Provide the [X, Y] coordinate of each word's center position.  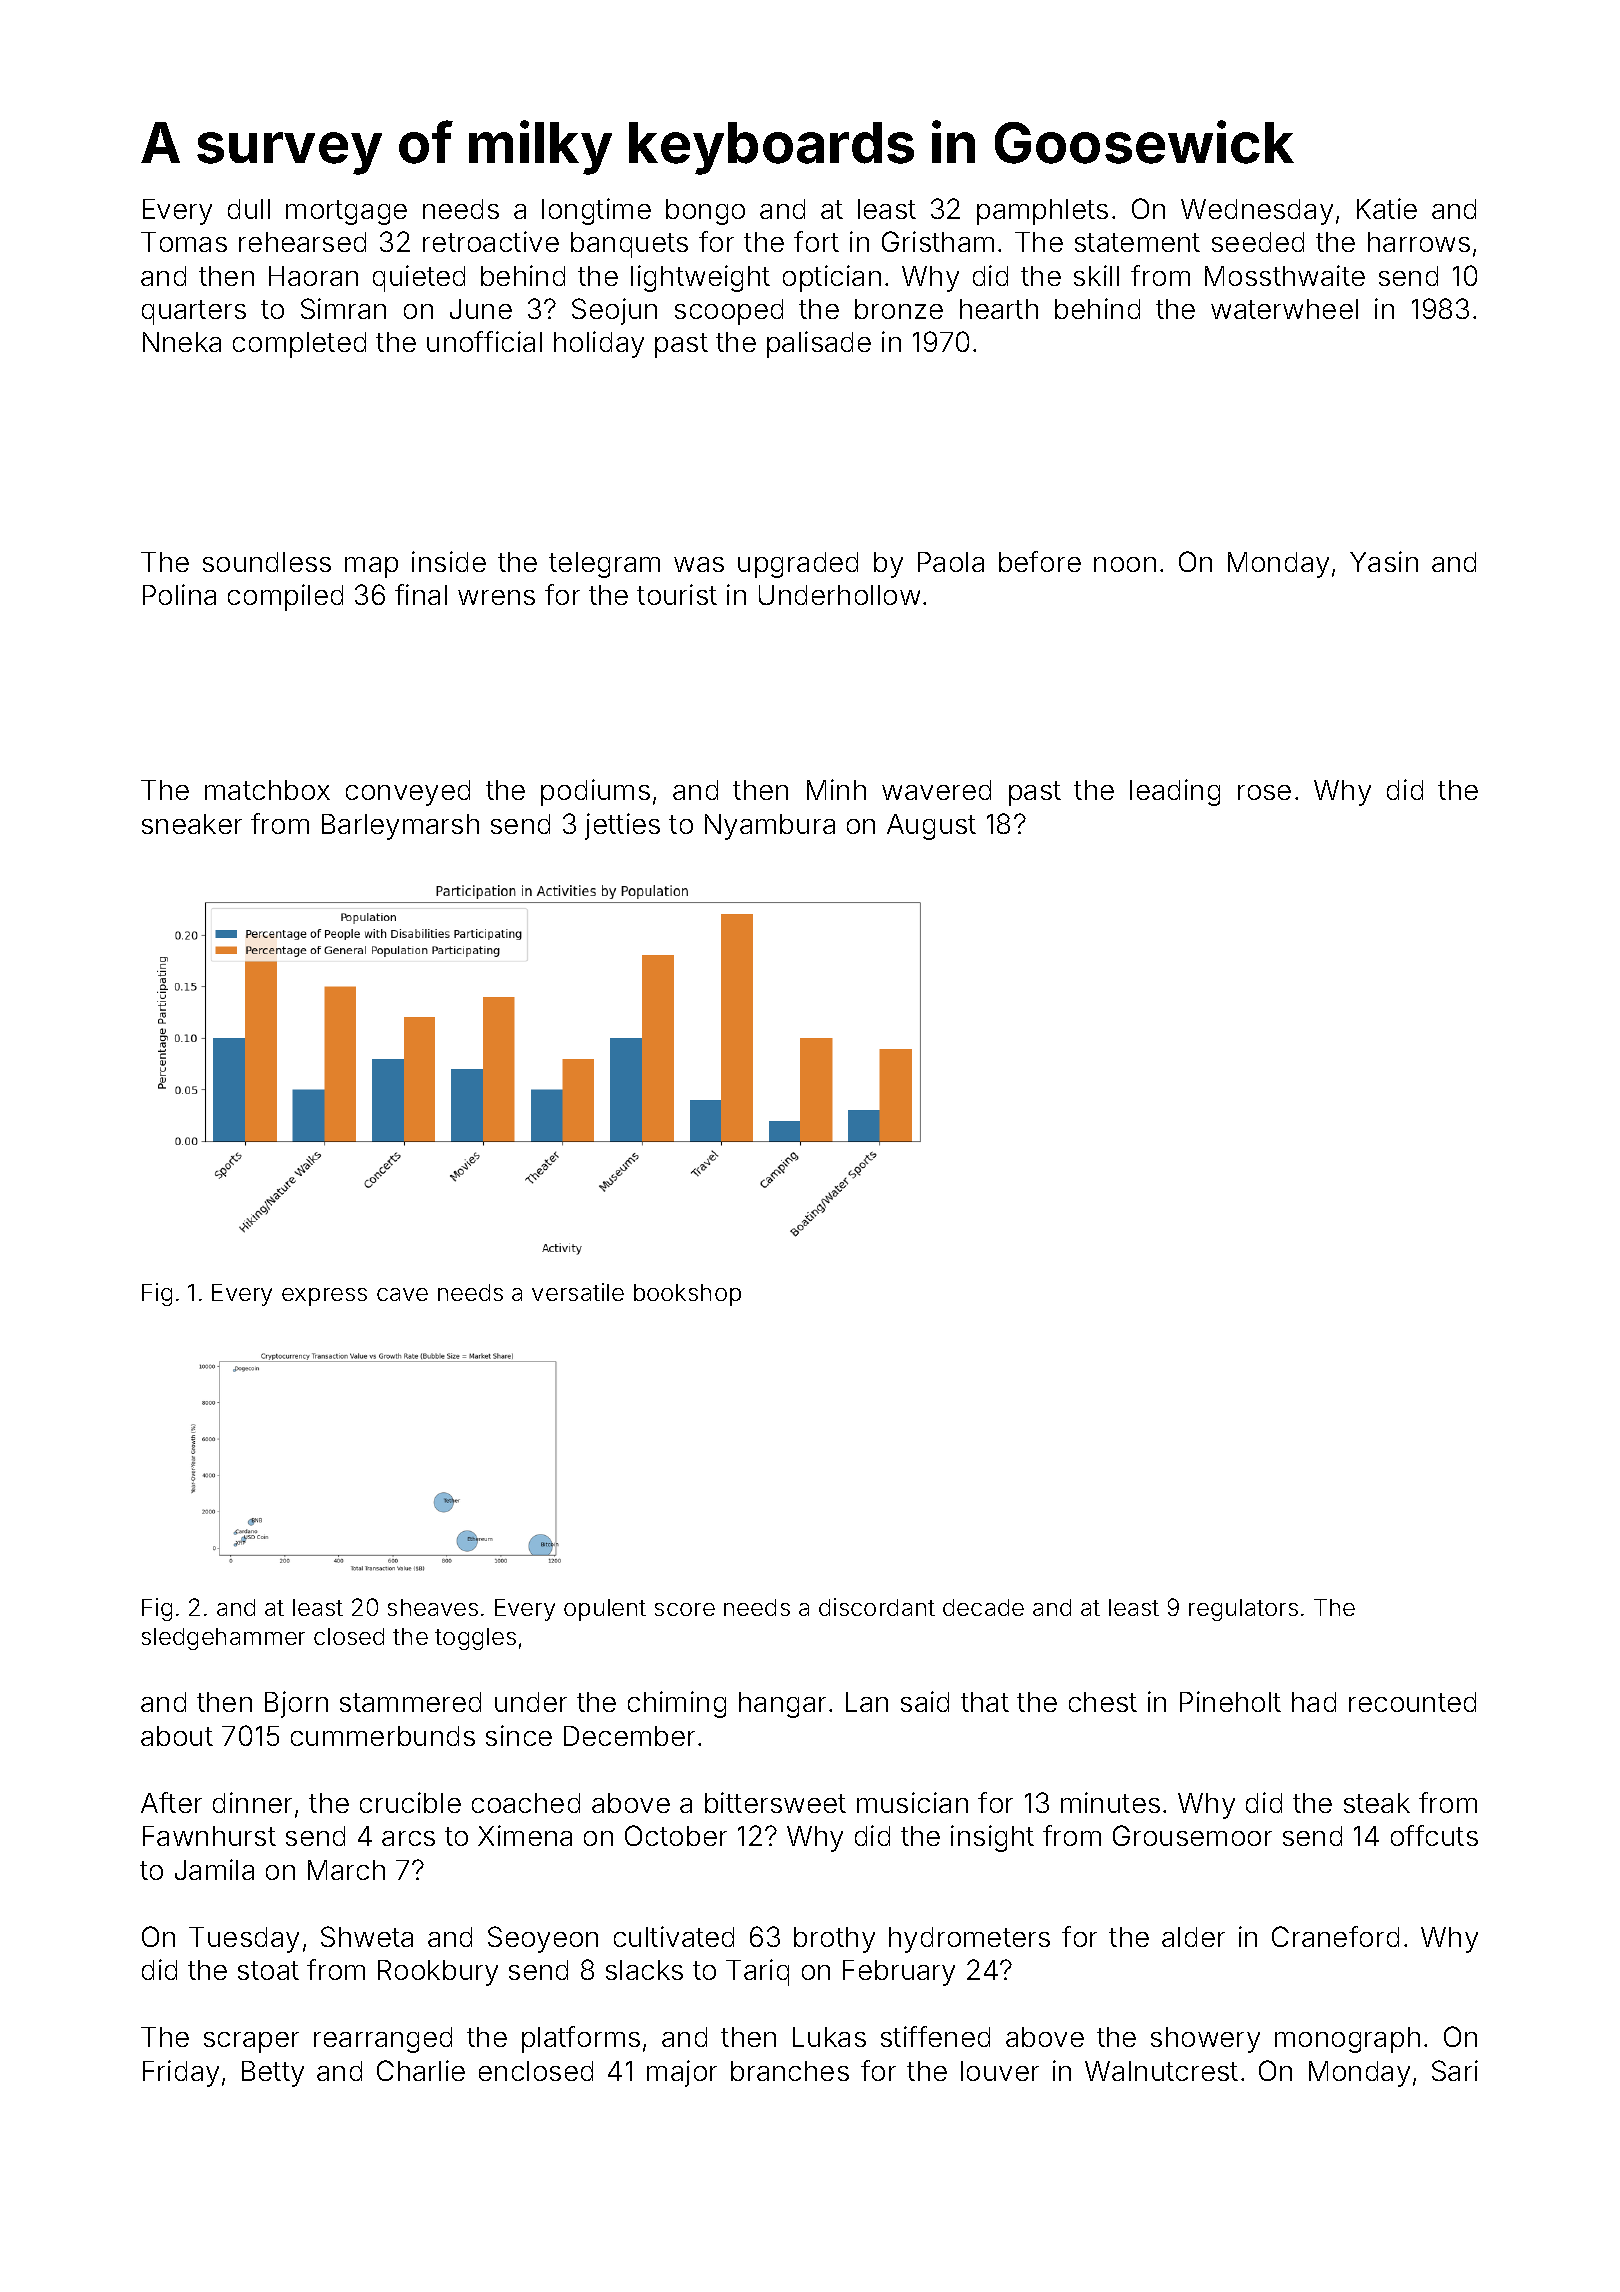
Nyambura [770, 827]
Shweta [367, 1936]
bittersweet [775, 1802]
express [324, 1297]
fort [816, 241]
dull [249, 209]
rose [1264, 792]
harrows [1419, 242]
